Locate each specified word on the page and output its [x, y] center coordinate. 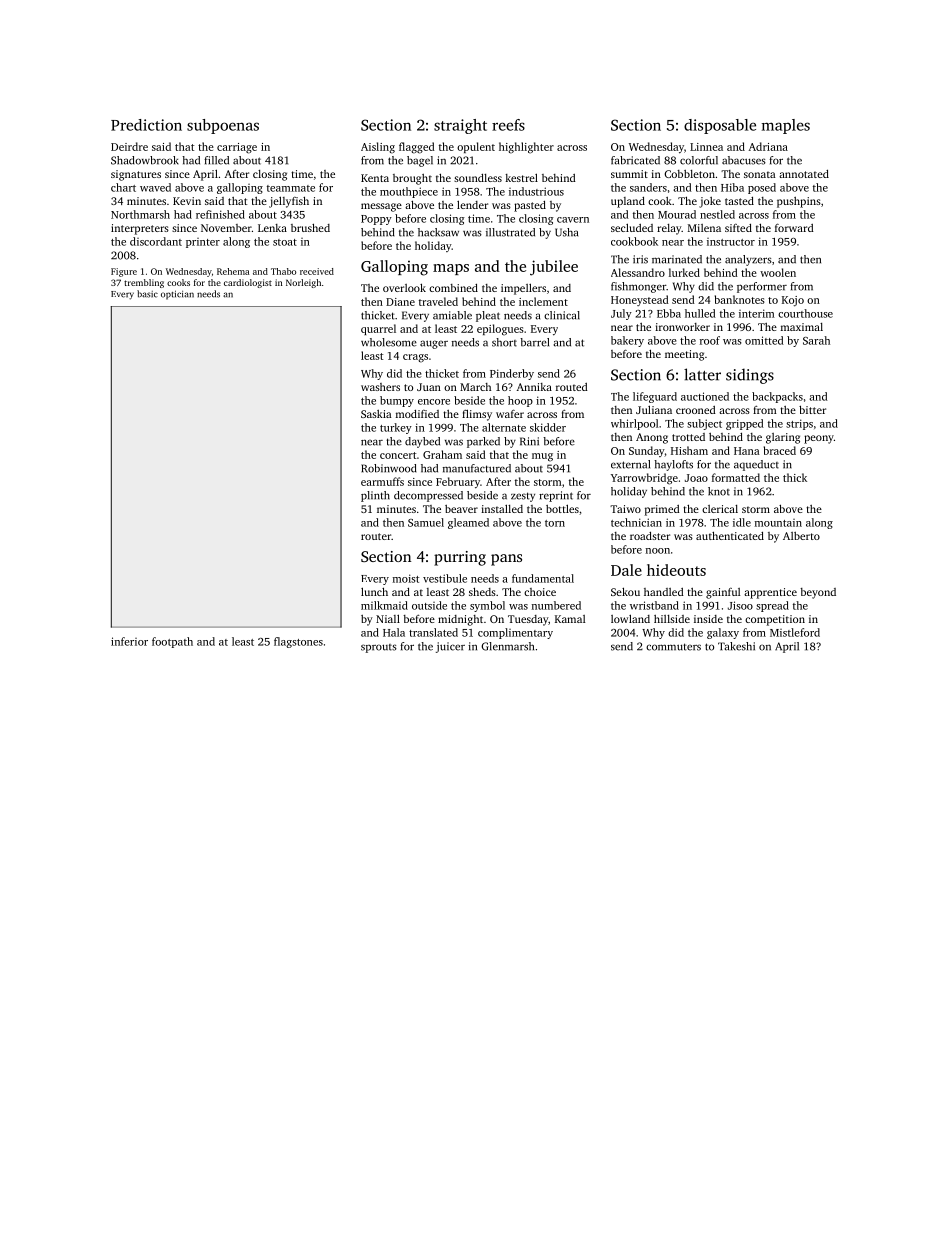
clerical [720, 509]
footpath [172, 642]
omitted [764, 340]
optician [177, 295]
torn [555, 523]
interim [757, 313]
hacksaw [438, 232]
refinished [220, 214]
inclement [543, 301]
